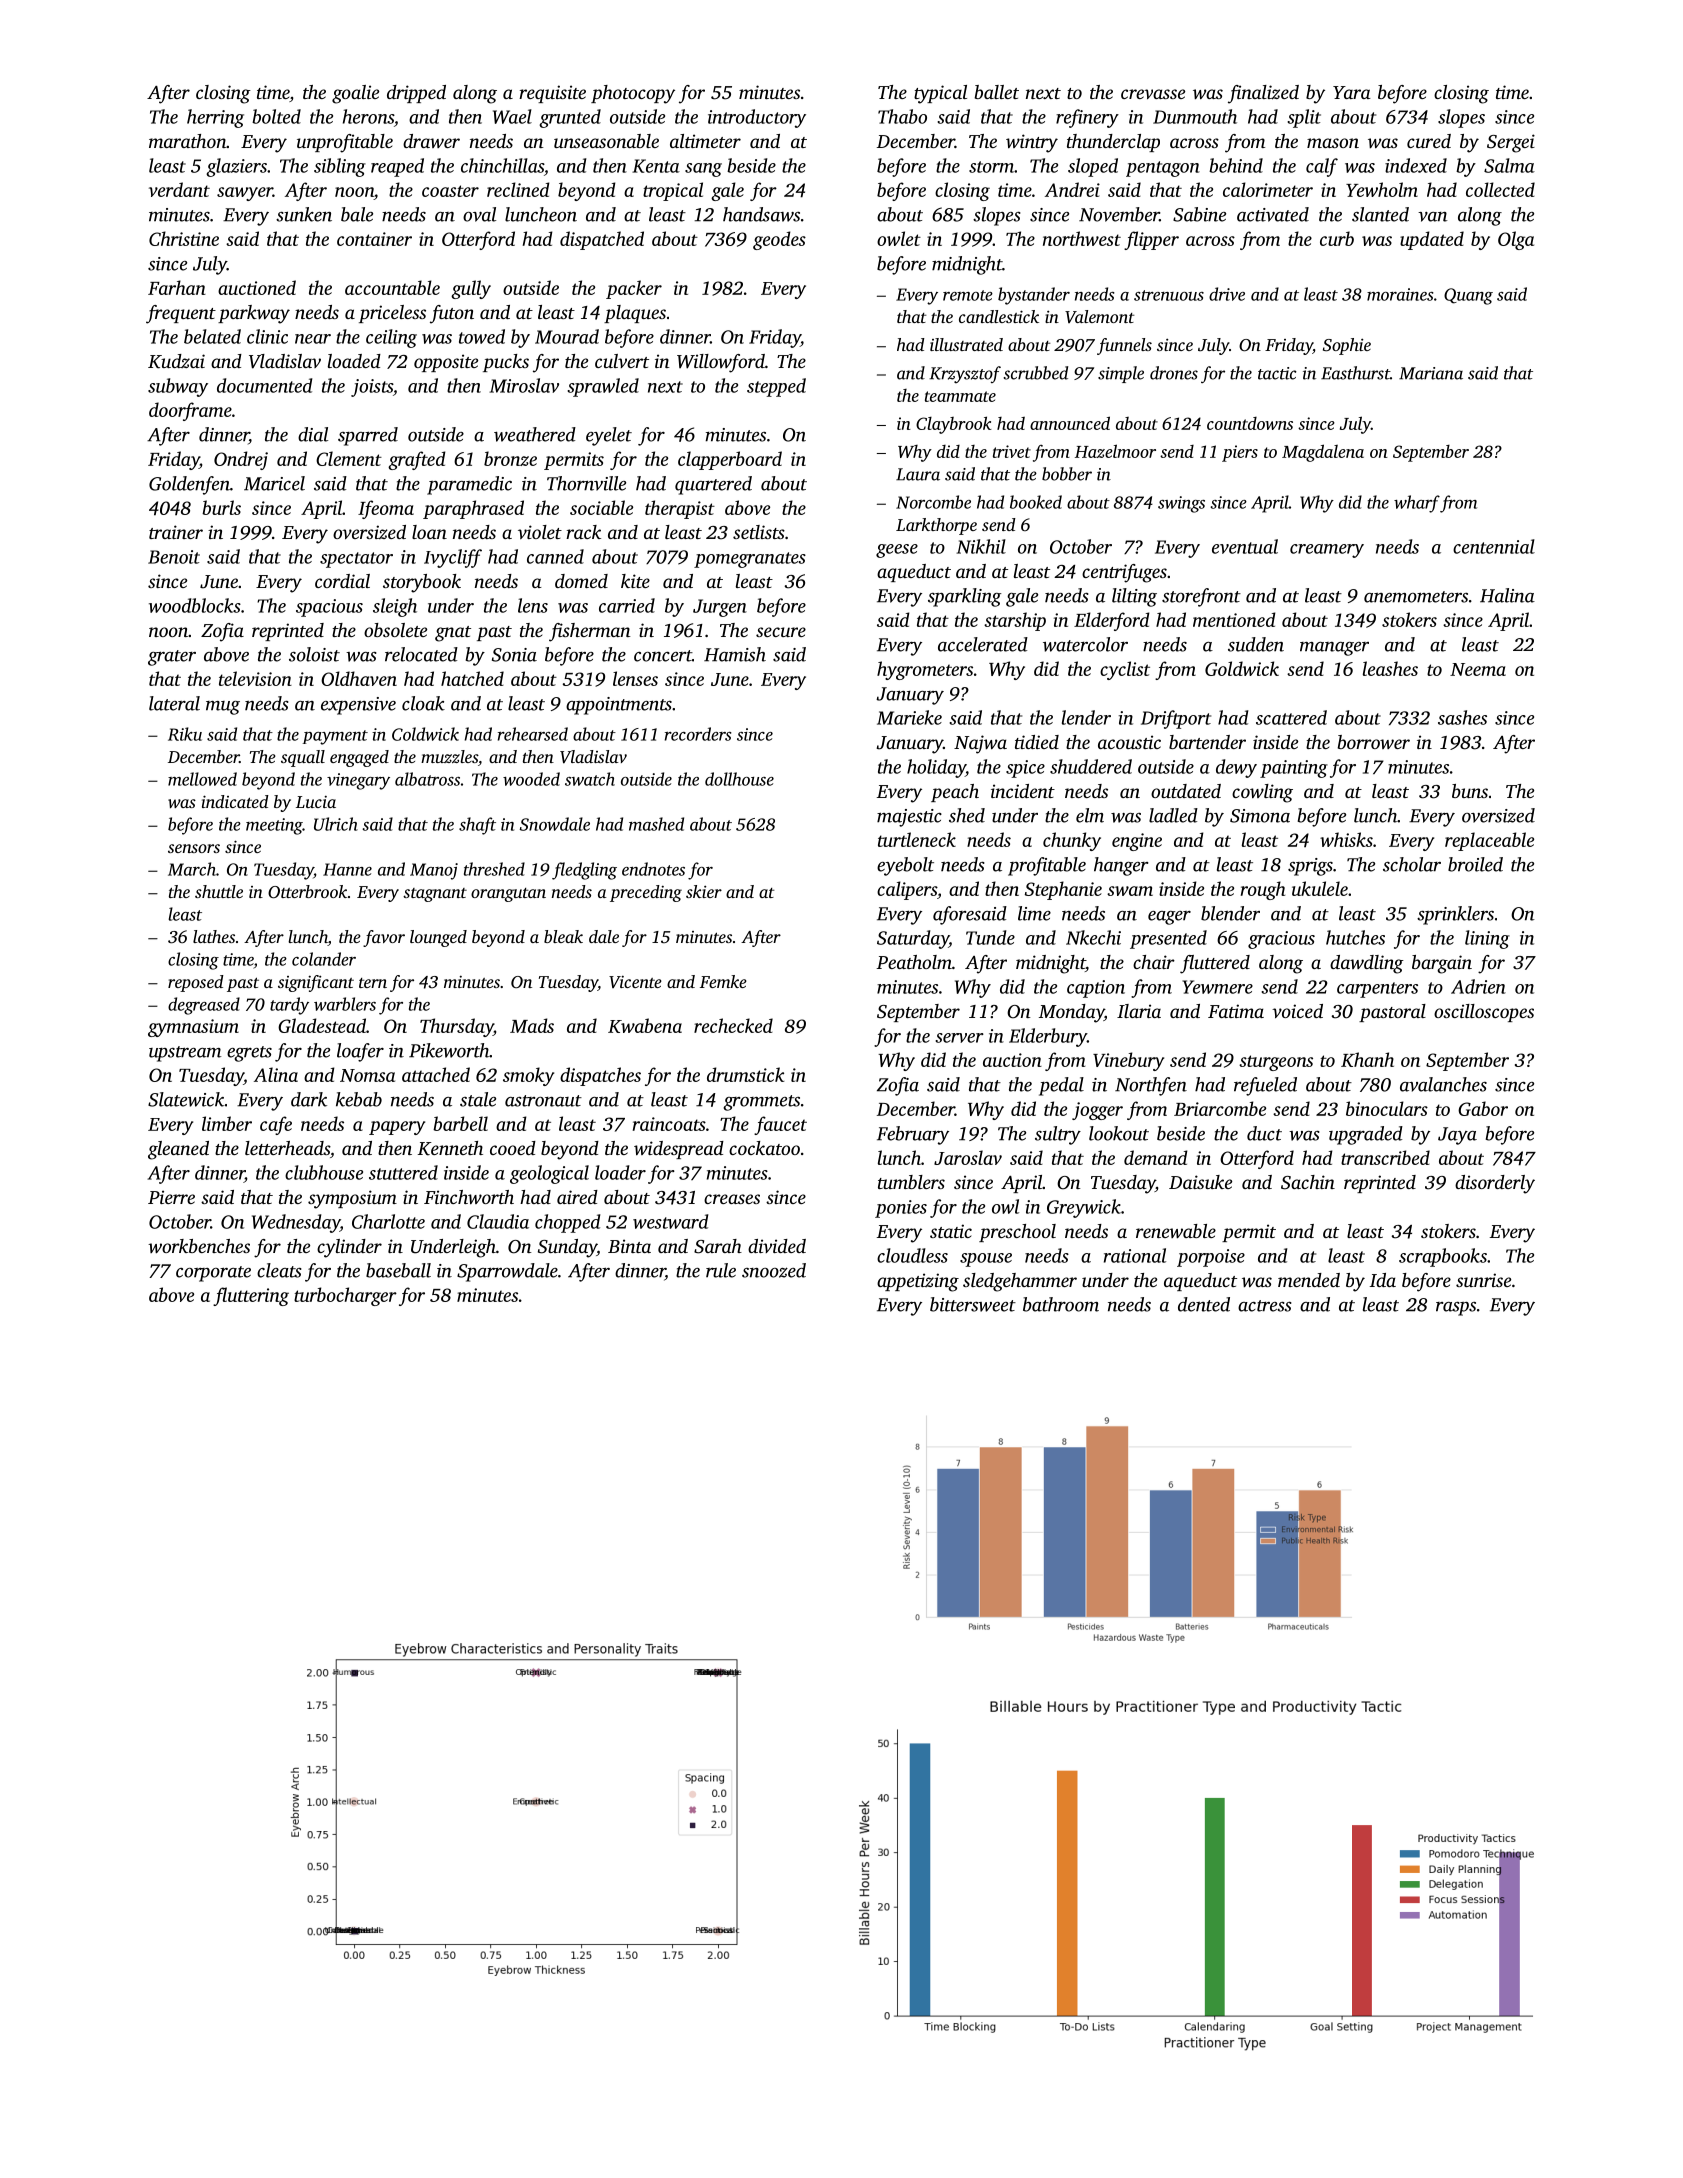  I want to click on Peatholm, so click(914, 962).
